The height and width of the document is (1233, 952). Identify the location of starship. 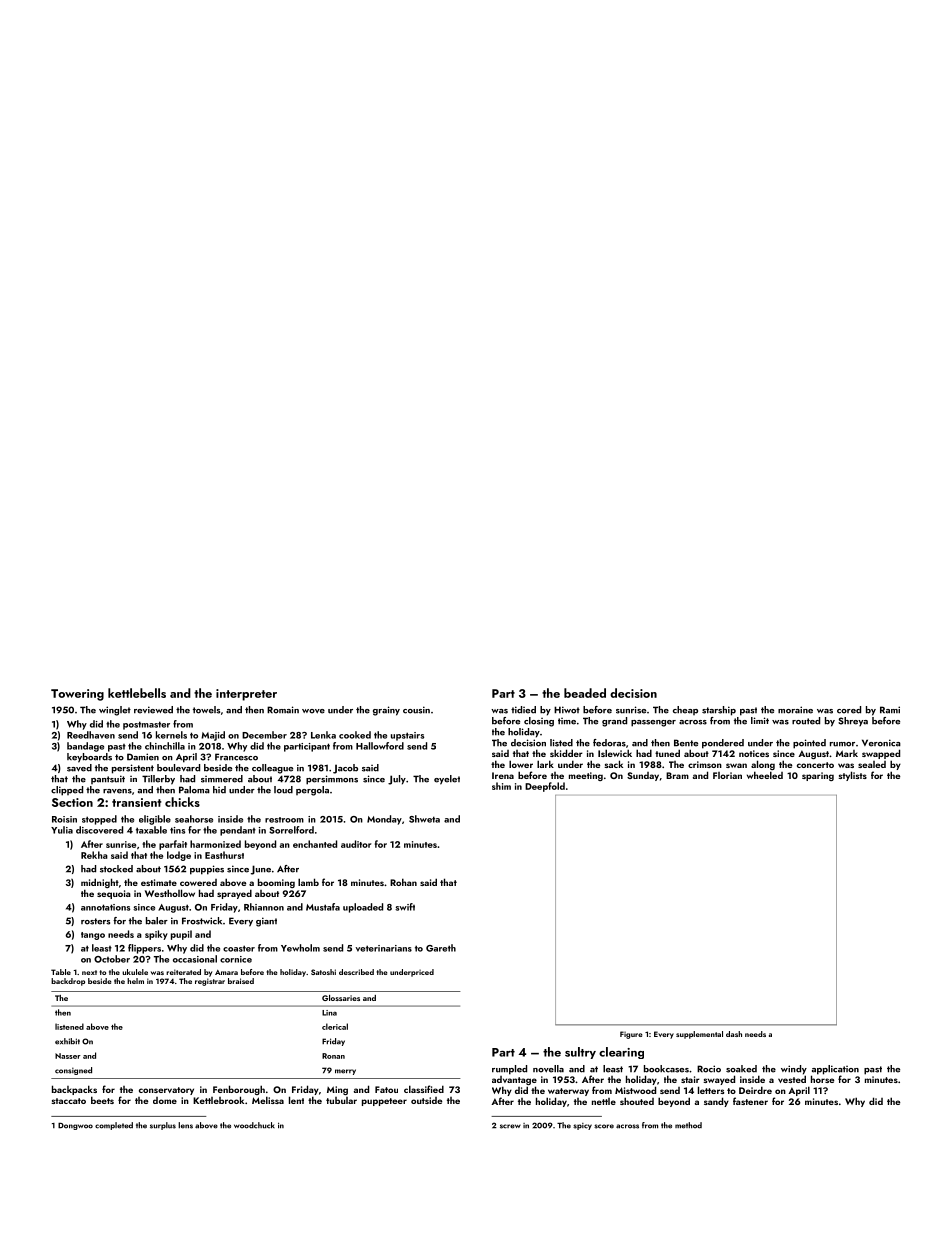
(719, 711).
